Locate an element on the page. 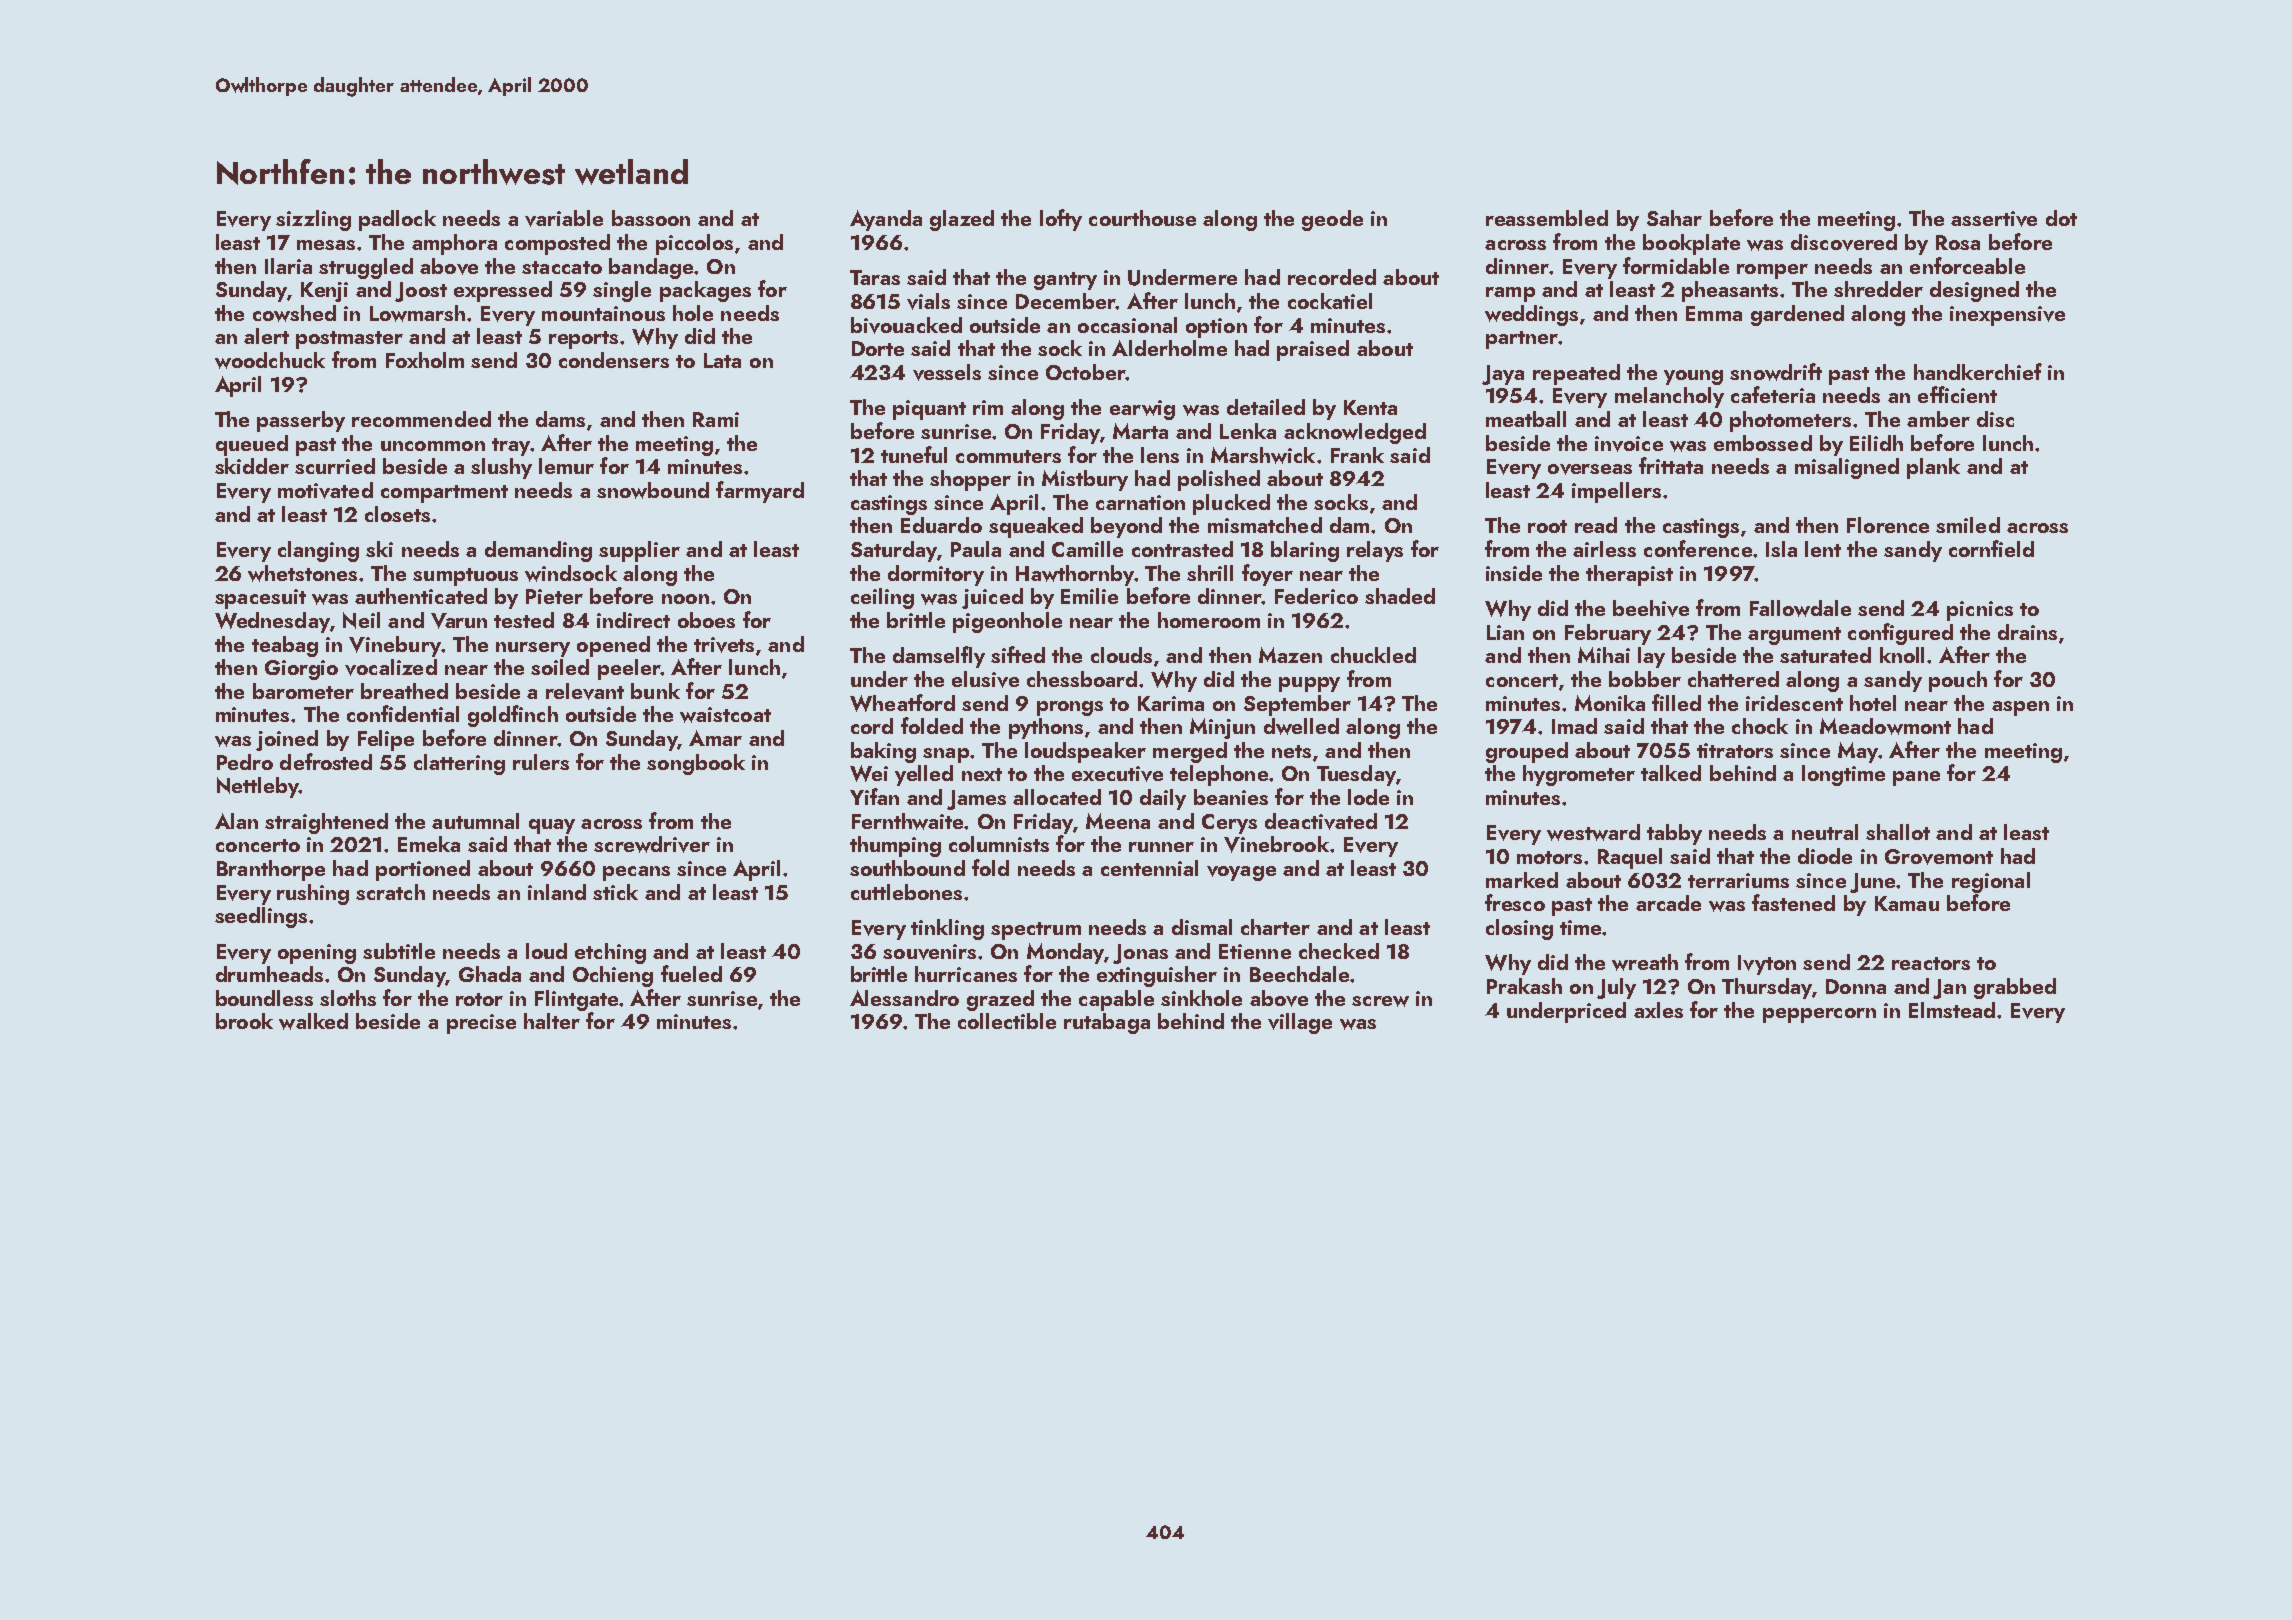 The width and height of the image is (2292, 1620). closets is located at coordinates (397, 514).
